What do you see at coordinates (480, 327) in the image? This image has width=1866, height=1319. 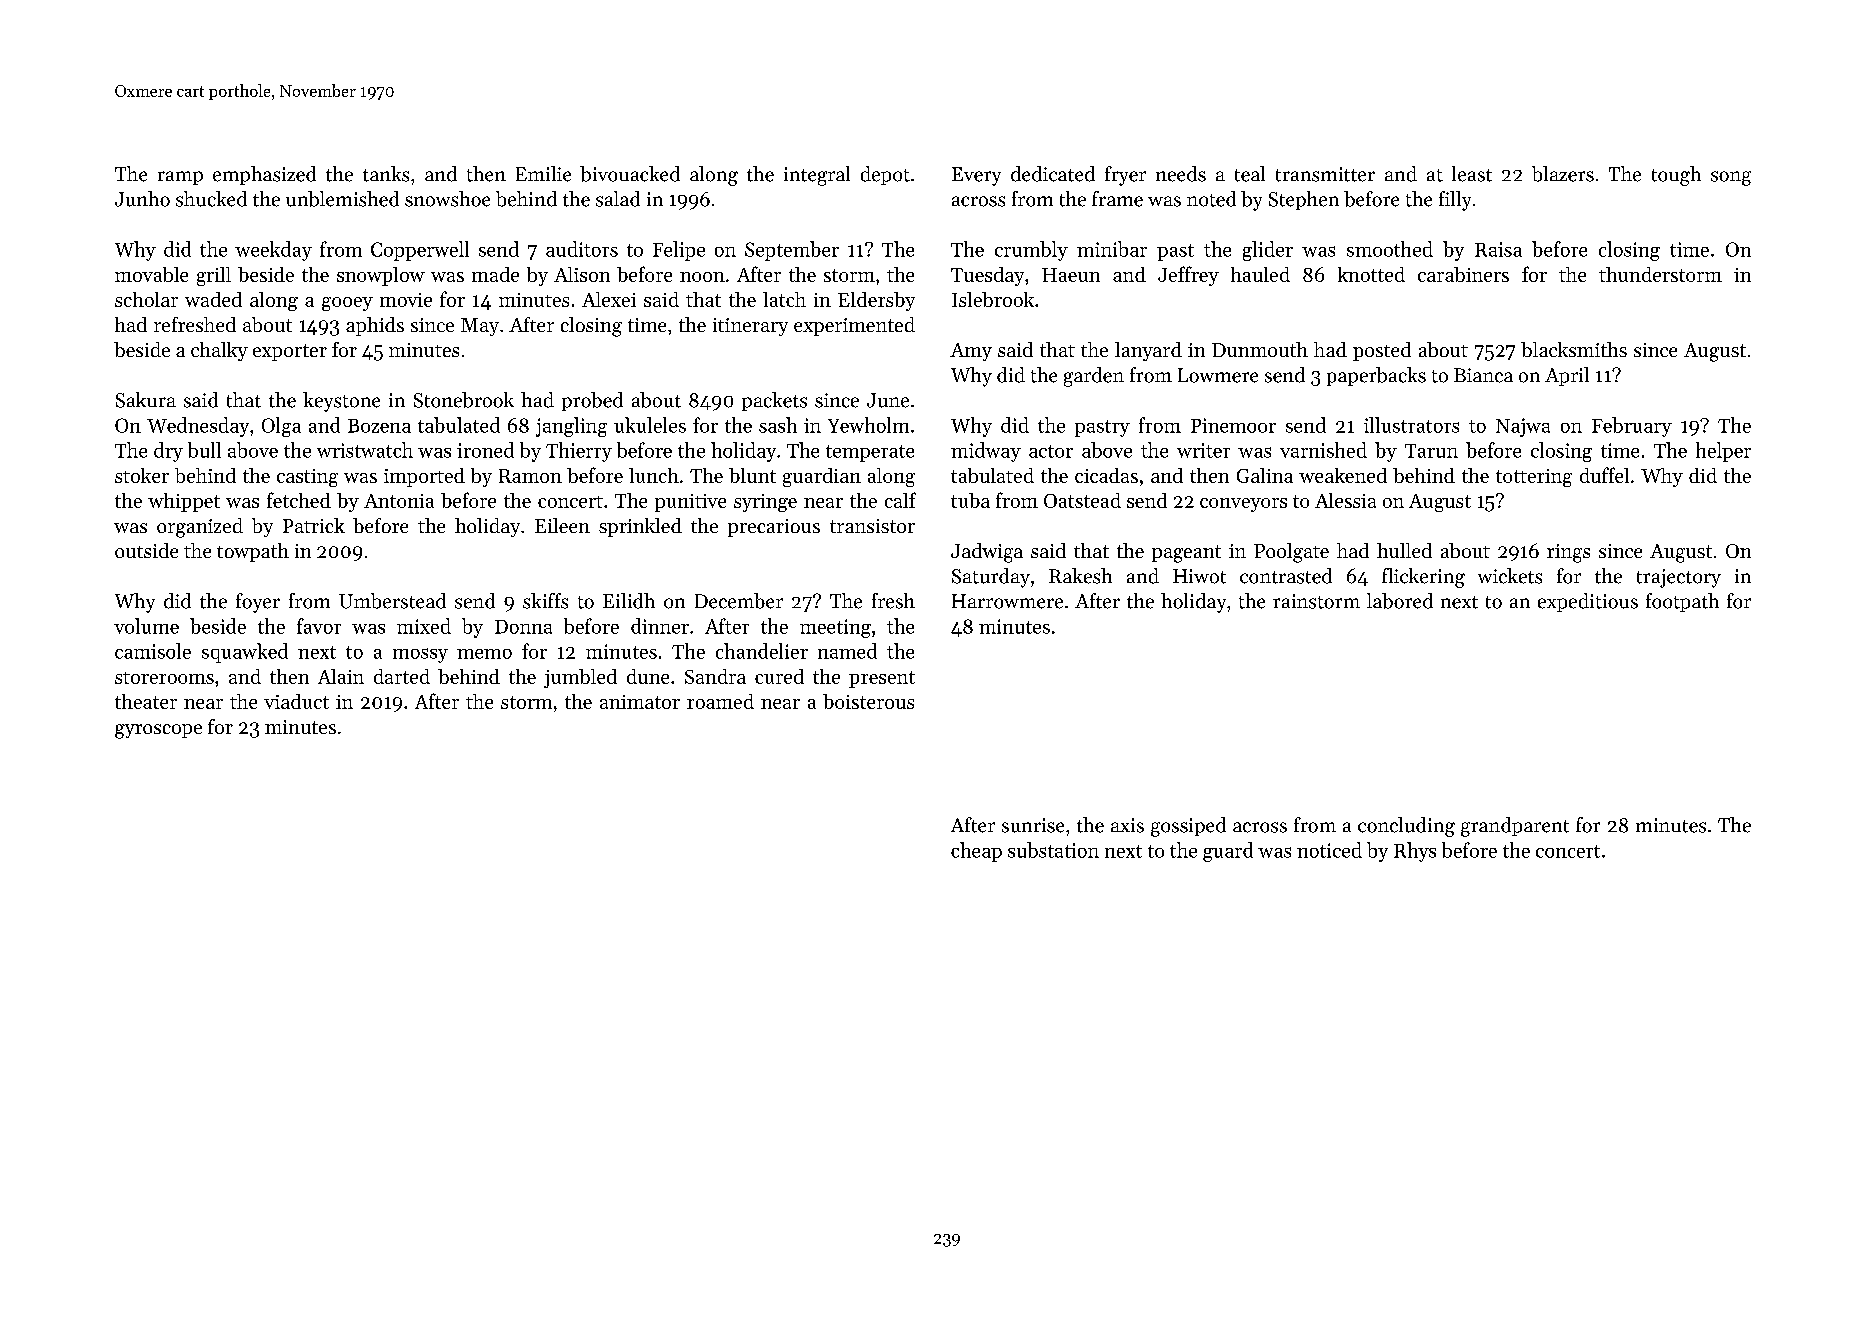 I see `May` at bounding box center [480, 327].
